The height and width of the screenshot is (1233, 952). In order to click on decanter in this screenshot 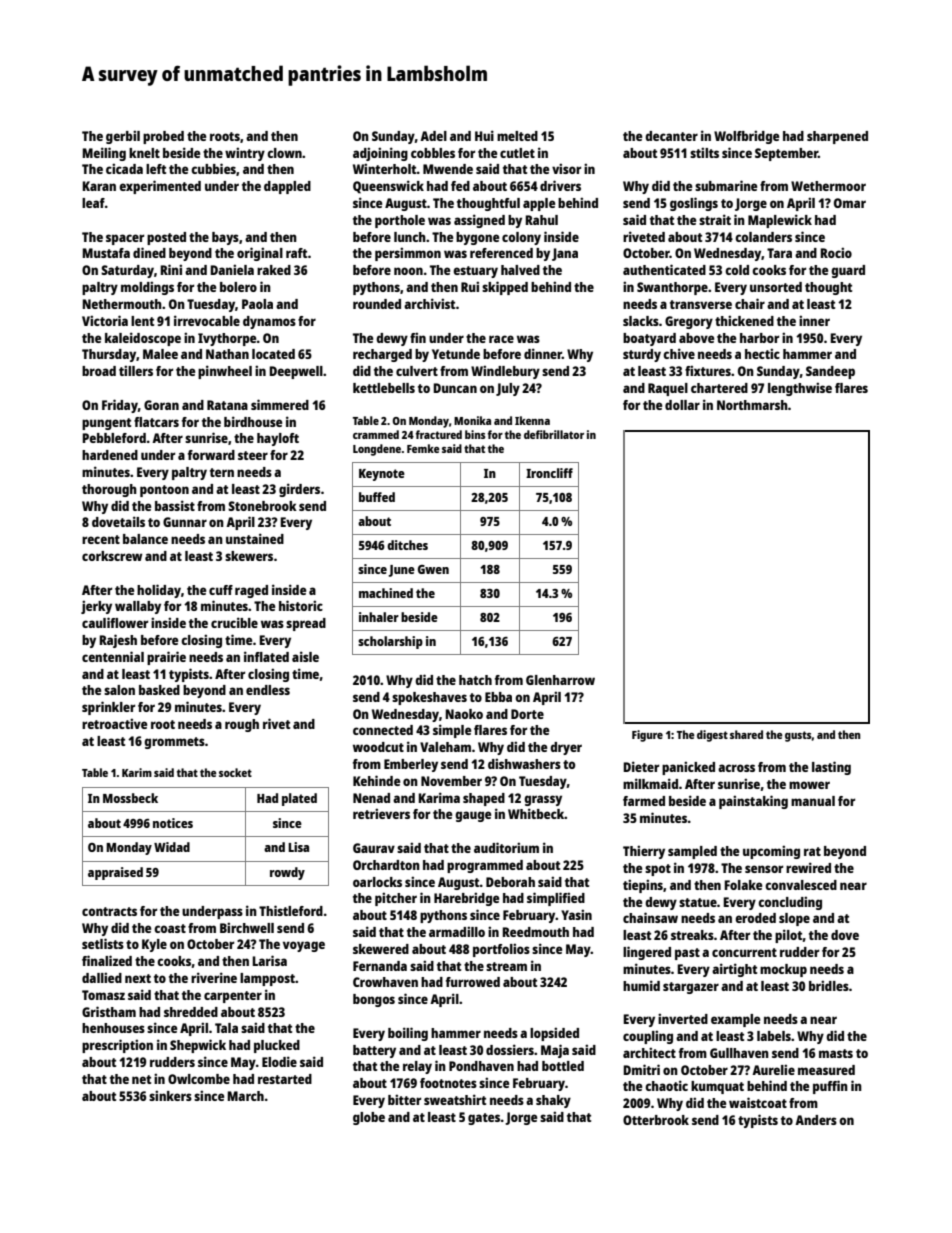, I will do `click(671, 136)`.
